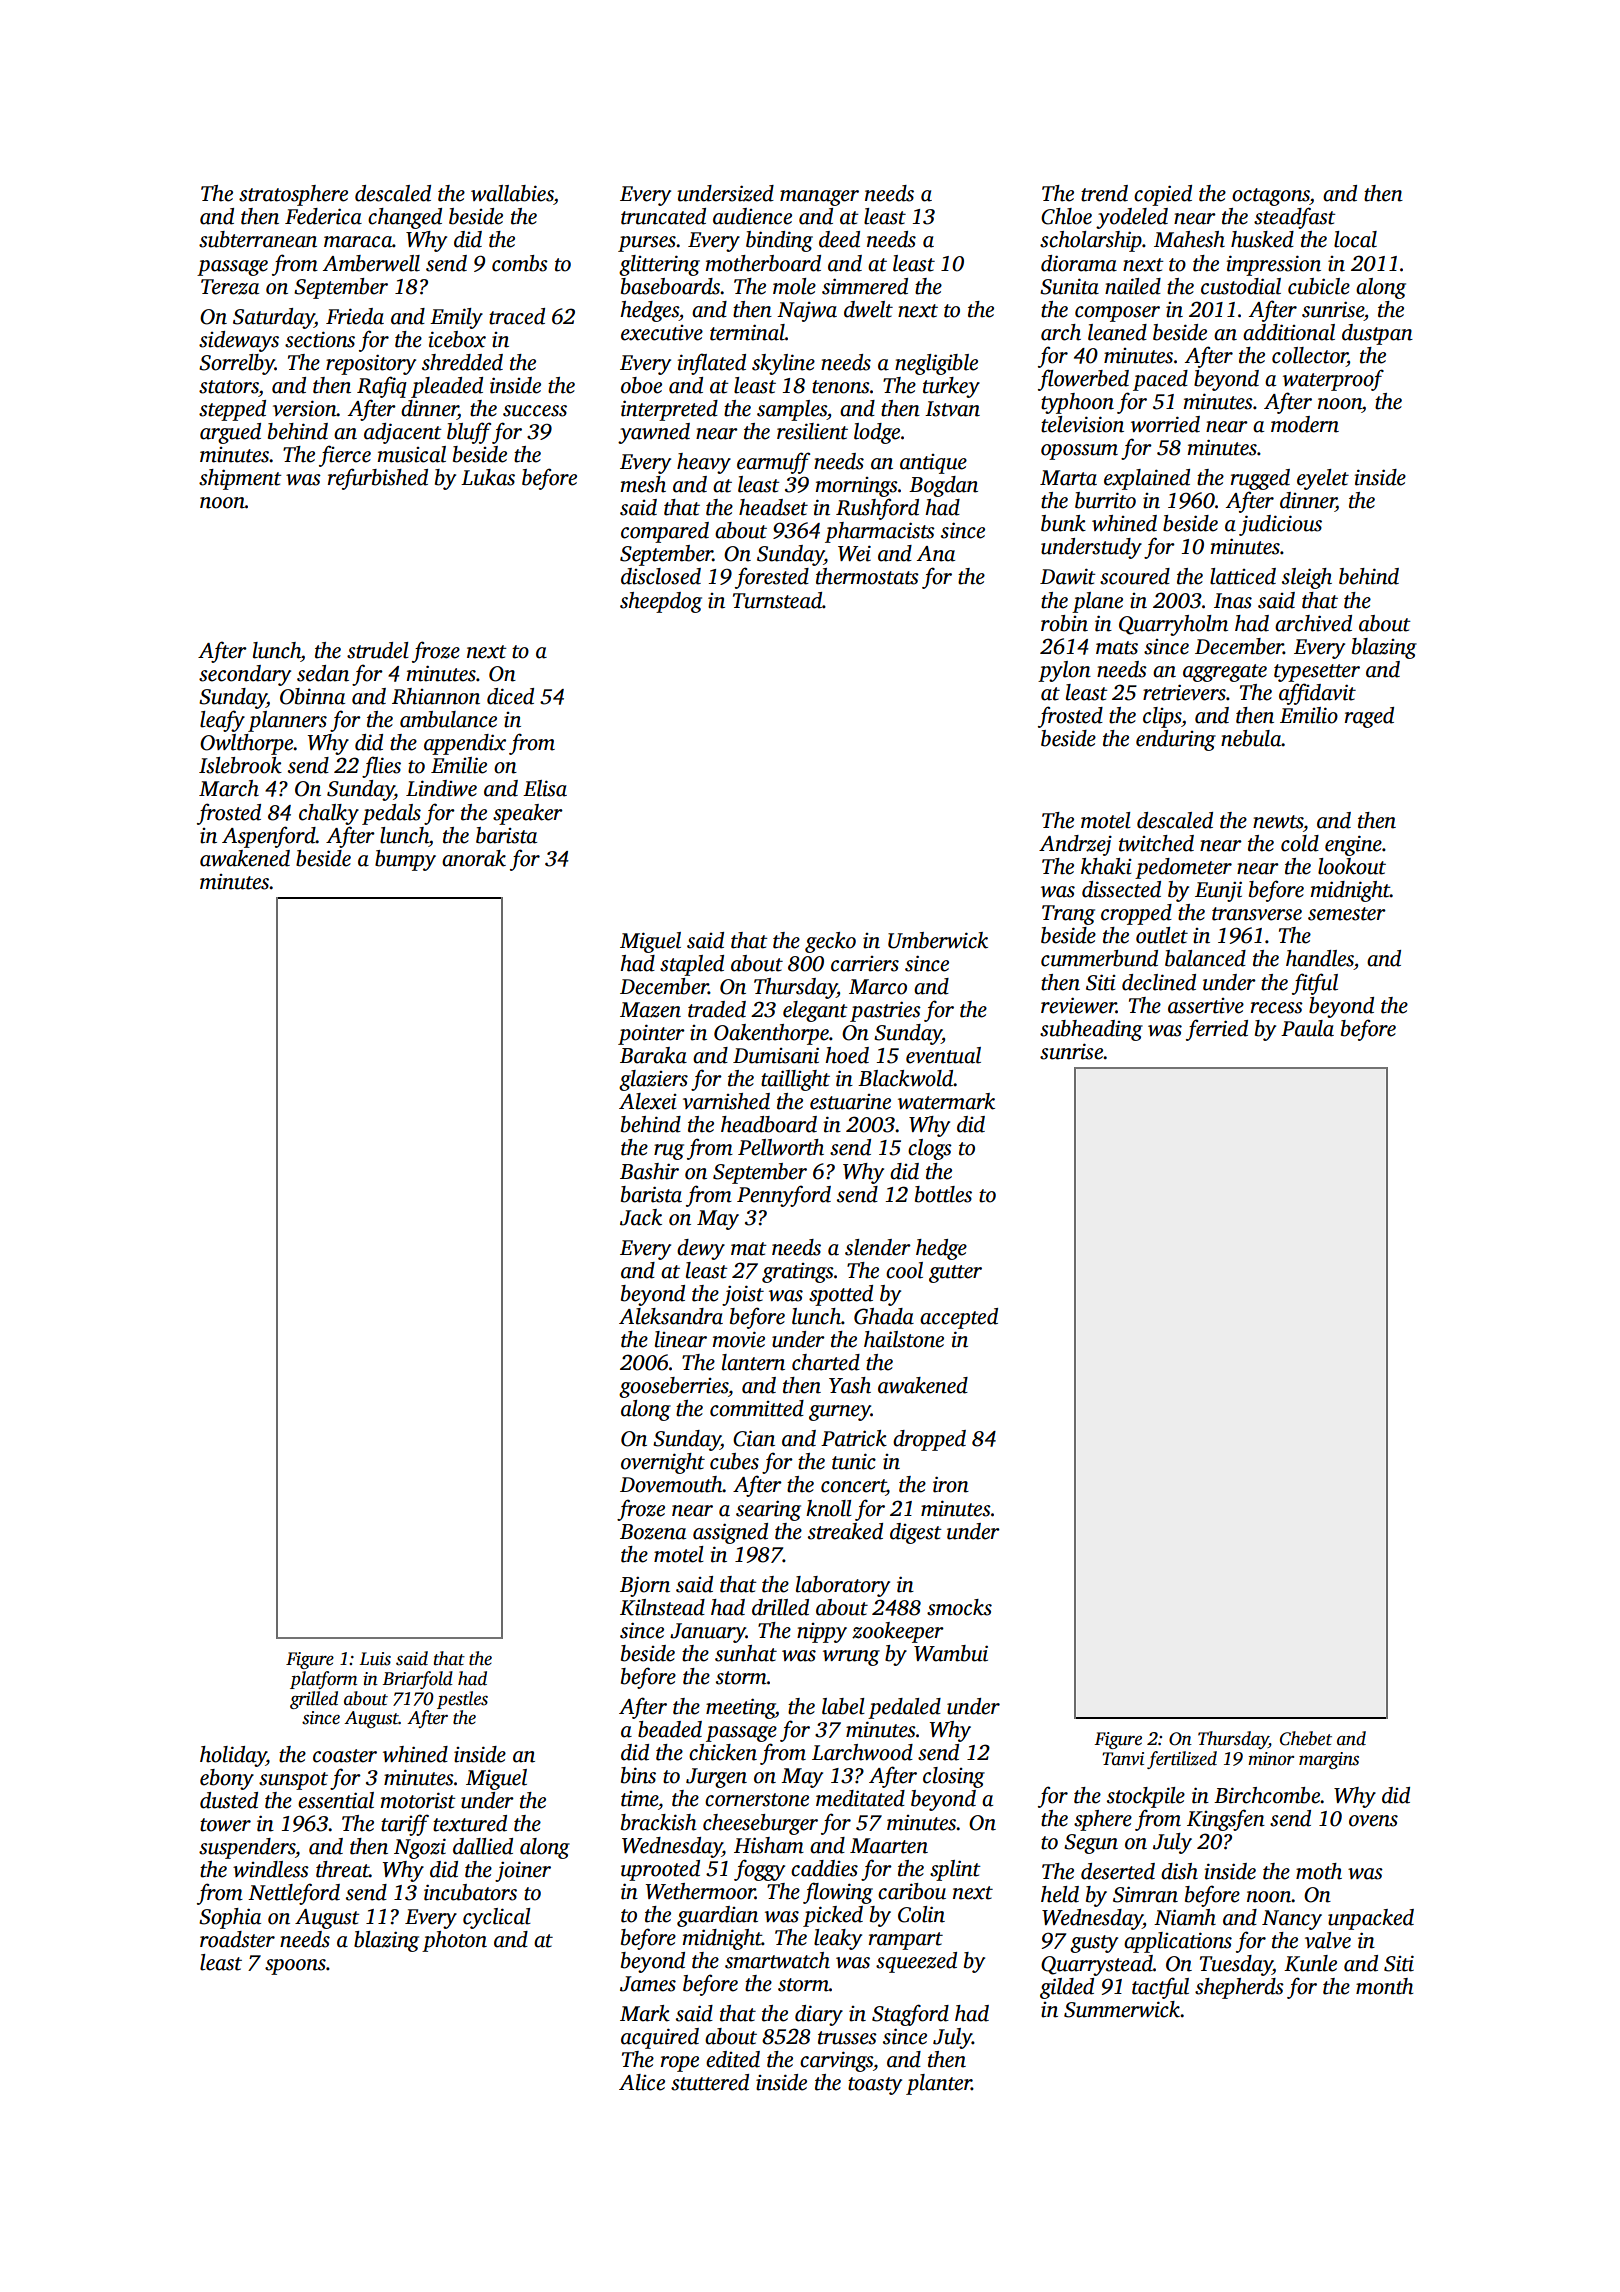 The width and height of the screenshot is (1620, 2292). What do you see at coordinates (641, 1217) in the screenshot?
I see `Jack` at bounding box center [641, 1217].
